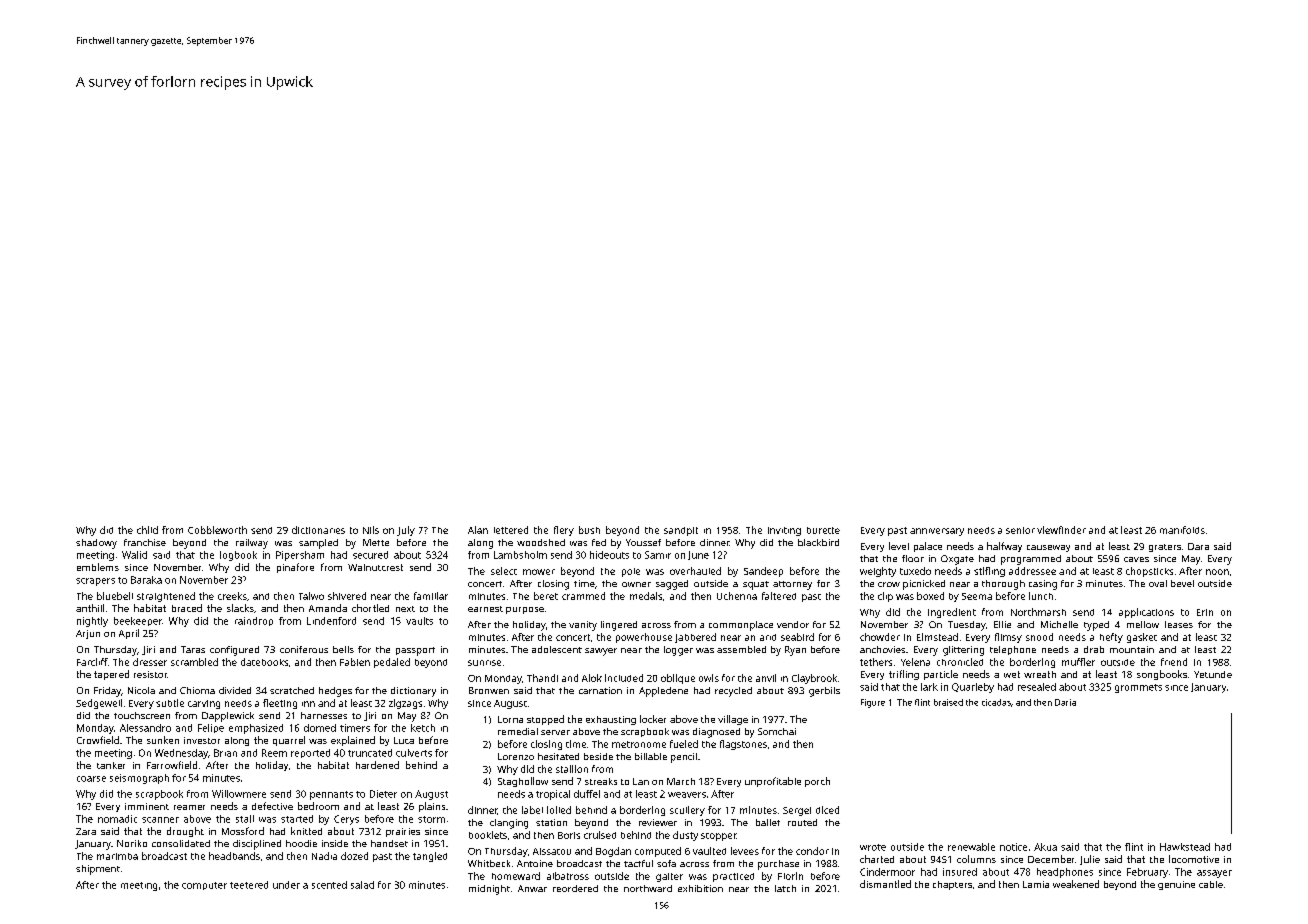 The image size is (1308, 924). What do you see at coordinates (523, 782) in the screenshot?
I see `Staghollow` at bounding box center [523, 782].
